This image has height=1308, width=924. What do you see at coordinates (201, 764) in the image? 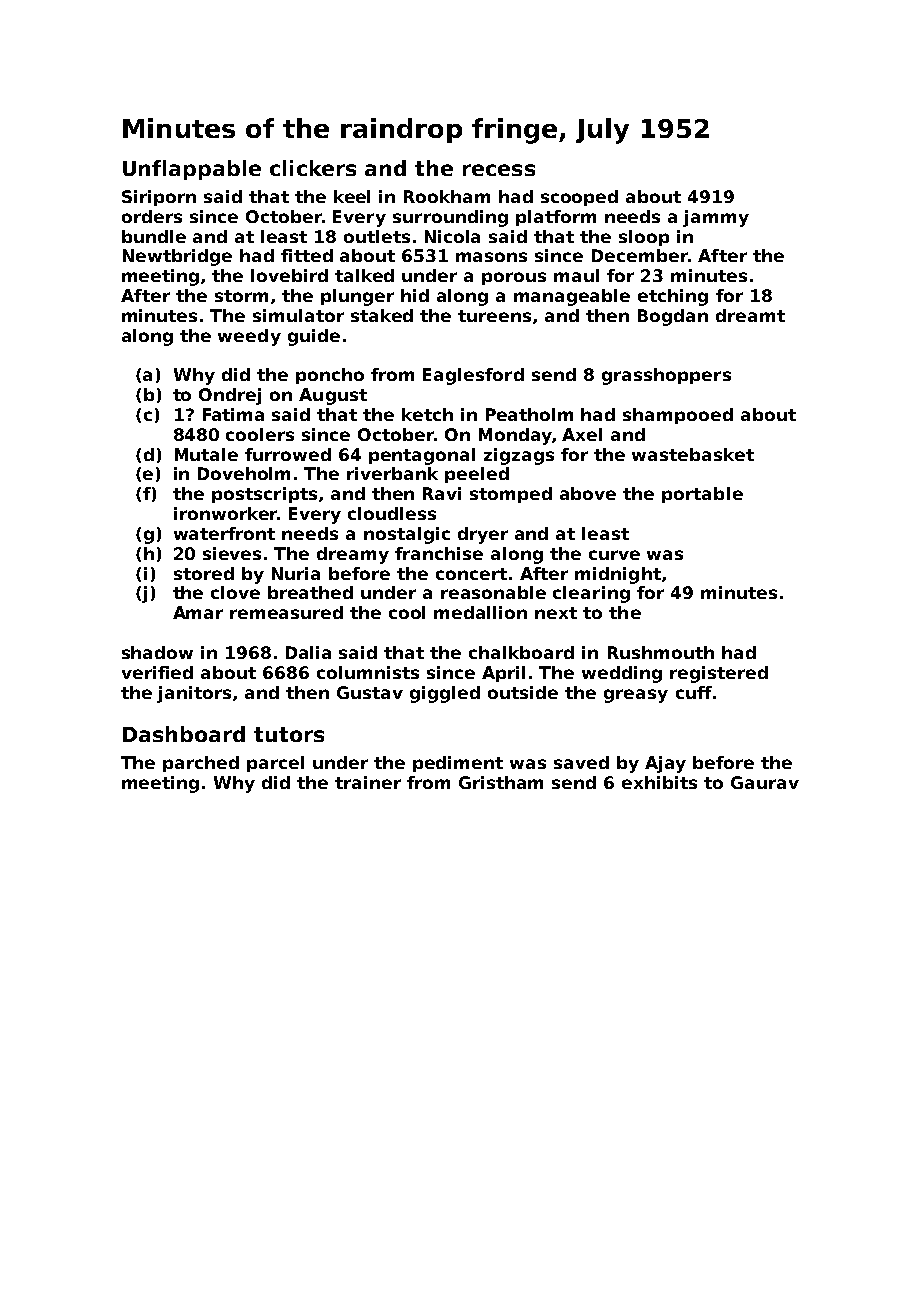
I see `parched` at bounding box center [201, 764].
